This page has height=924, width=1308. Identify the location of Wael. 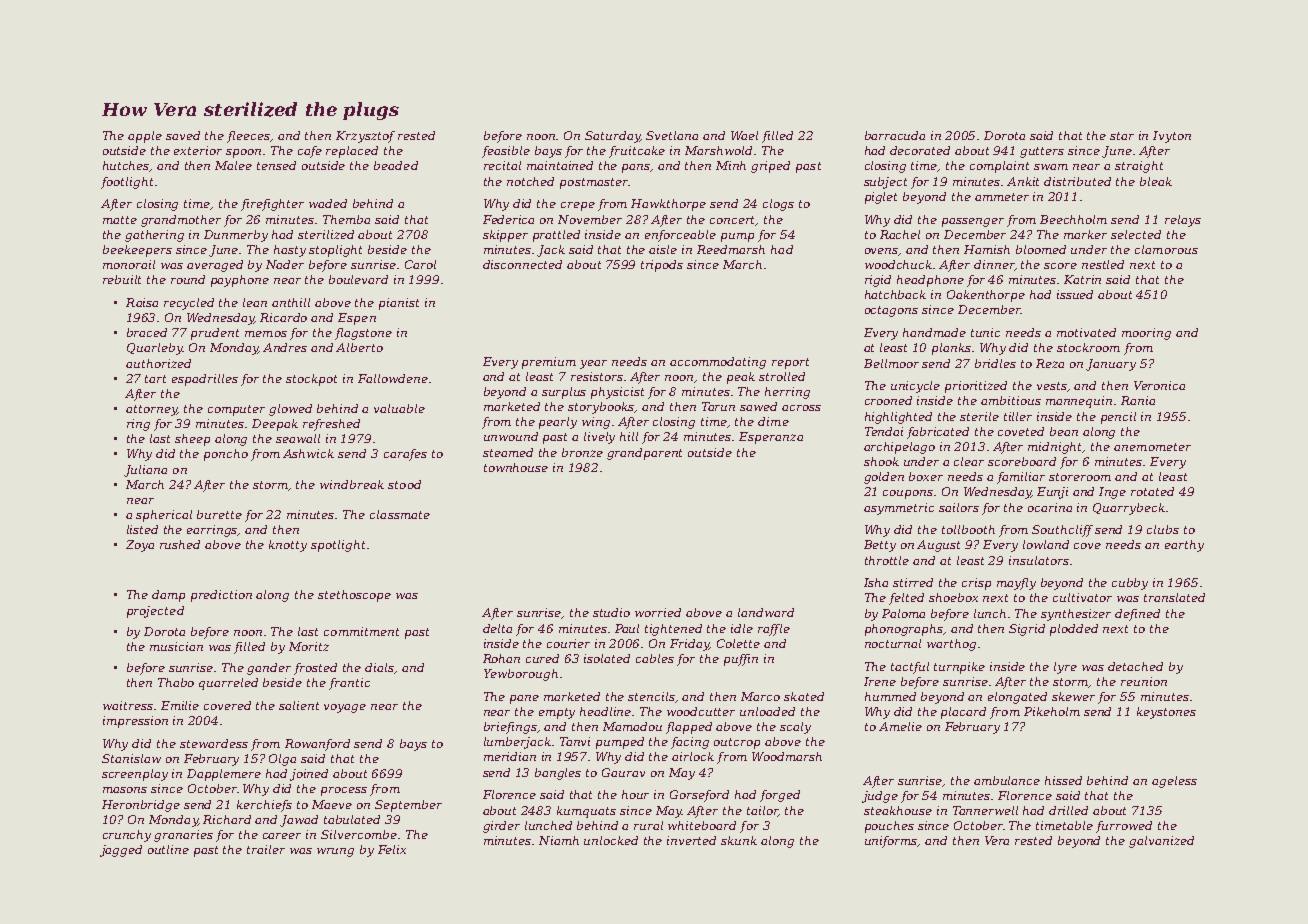
(744, 135).
